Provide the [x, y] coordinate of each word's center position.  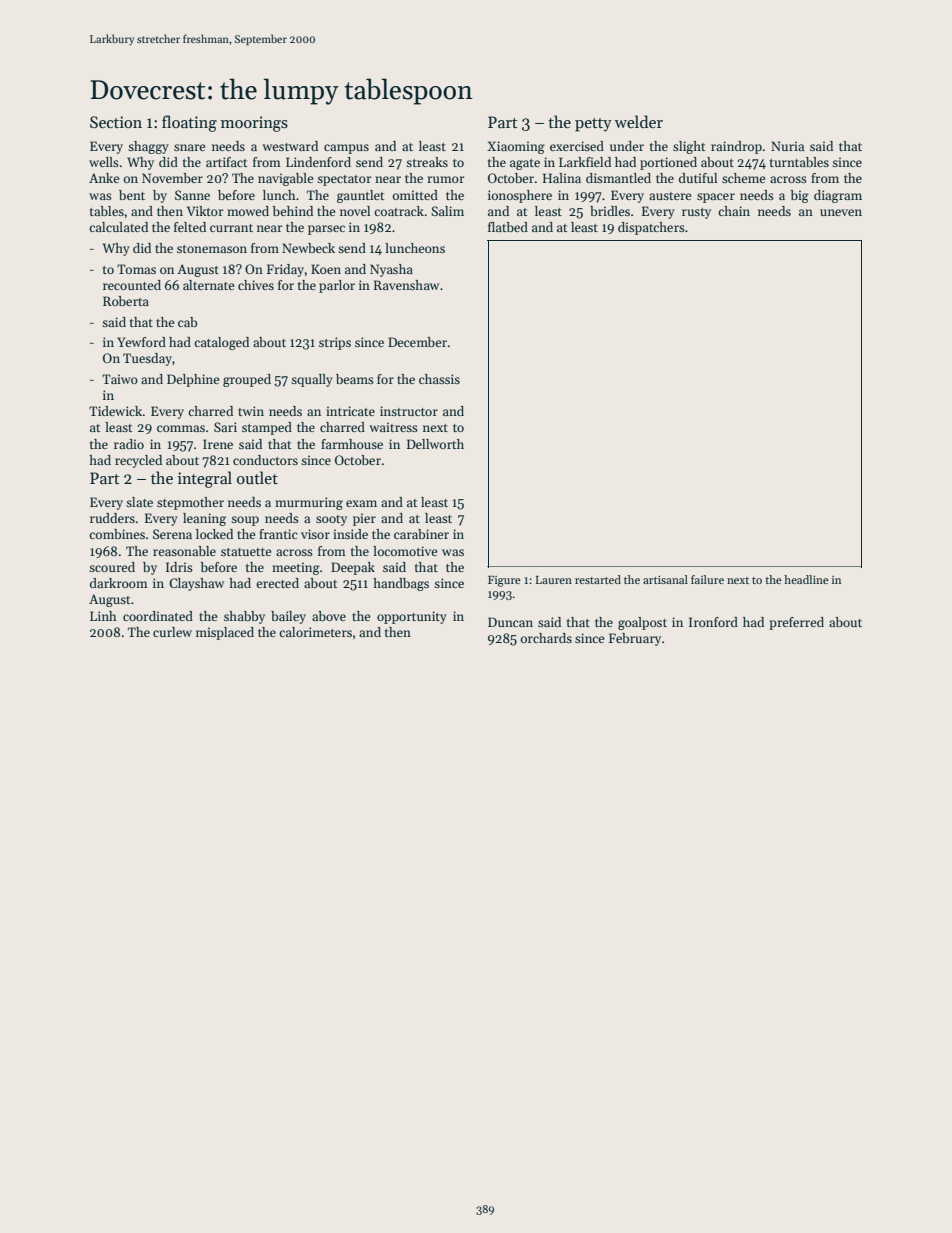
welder [639, 121]
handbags [401, 584]
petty [593, 125]
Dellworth [435, 444]
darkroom [119, 583]
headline [806, 579]
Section [116, 122]
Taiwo [120, 379]
